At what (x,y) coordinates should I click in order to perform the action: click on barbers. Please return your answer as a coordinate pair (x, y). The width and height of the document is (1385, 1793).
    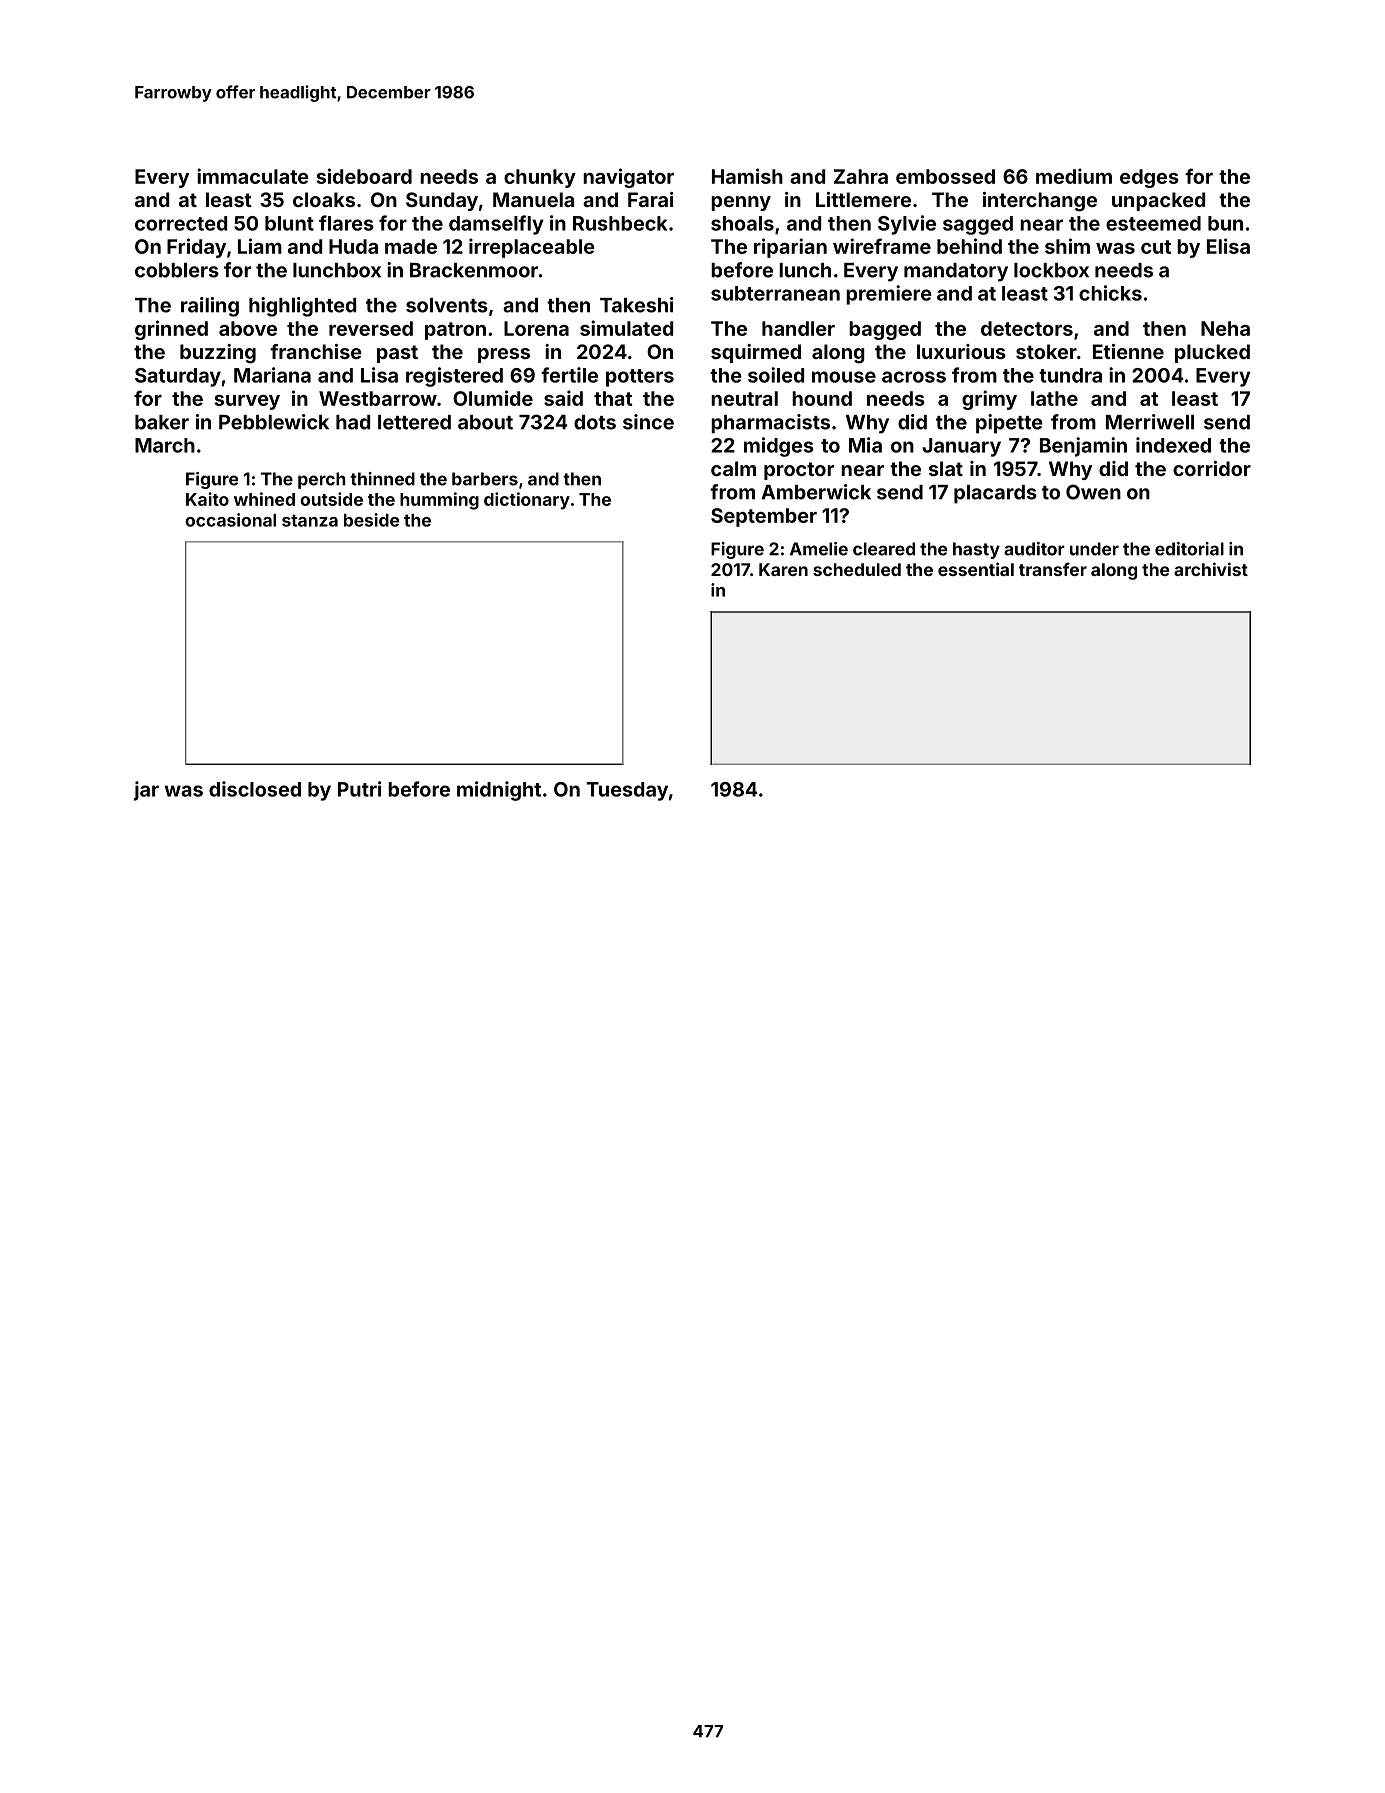
    Looking at the image, I should click on (485, 479).
